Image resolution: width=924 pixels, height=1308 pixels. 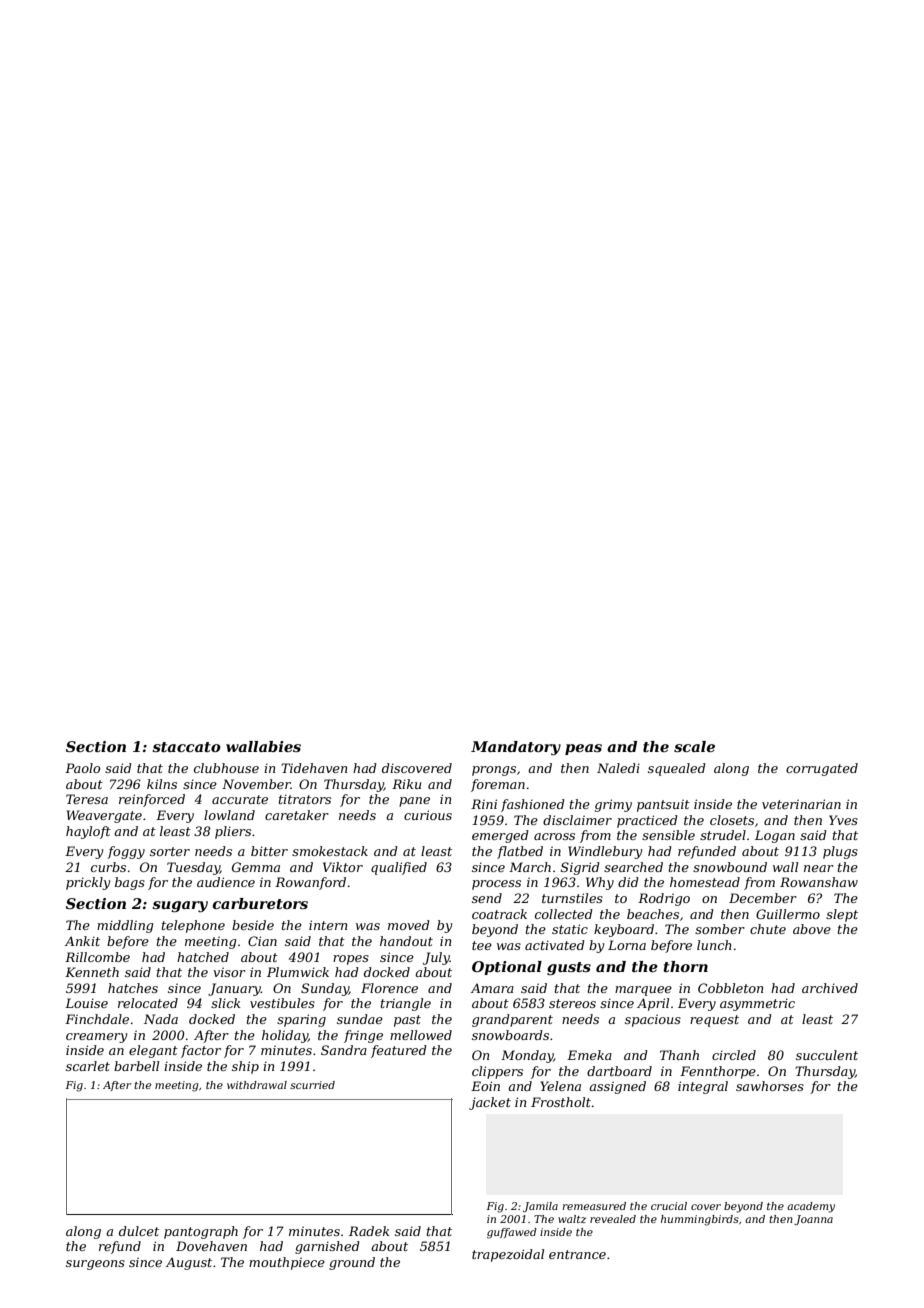 I want to click on entrance, so click(x=577, y=1254).
